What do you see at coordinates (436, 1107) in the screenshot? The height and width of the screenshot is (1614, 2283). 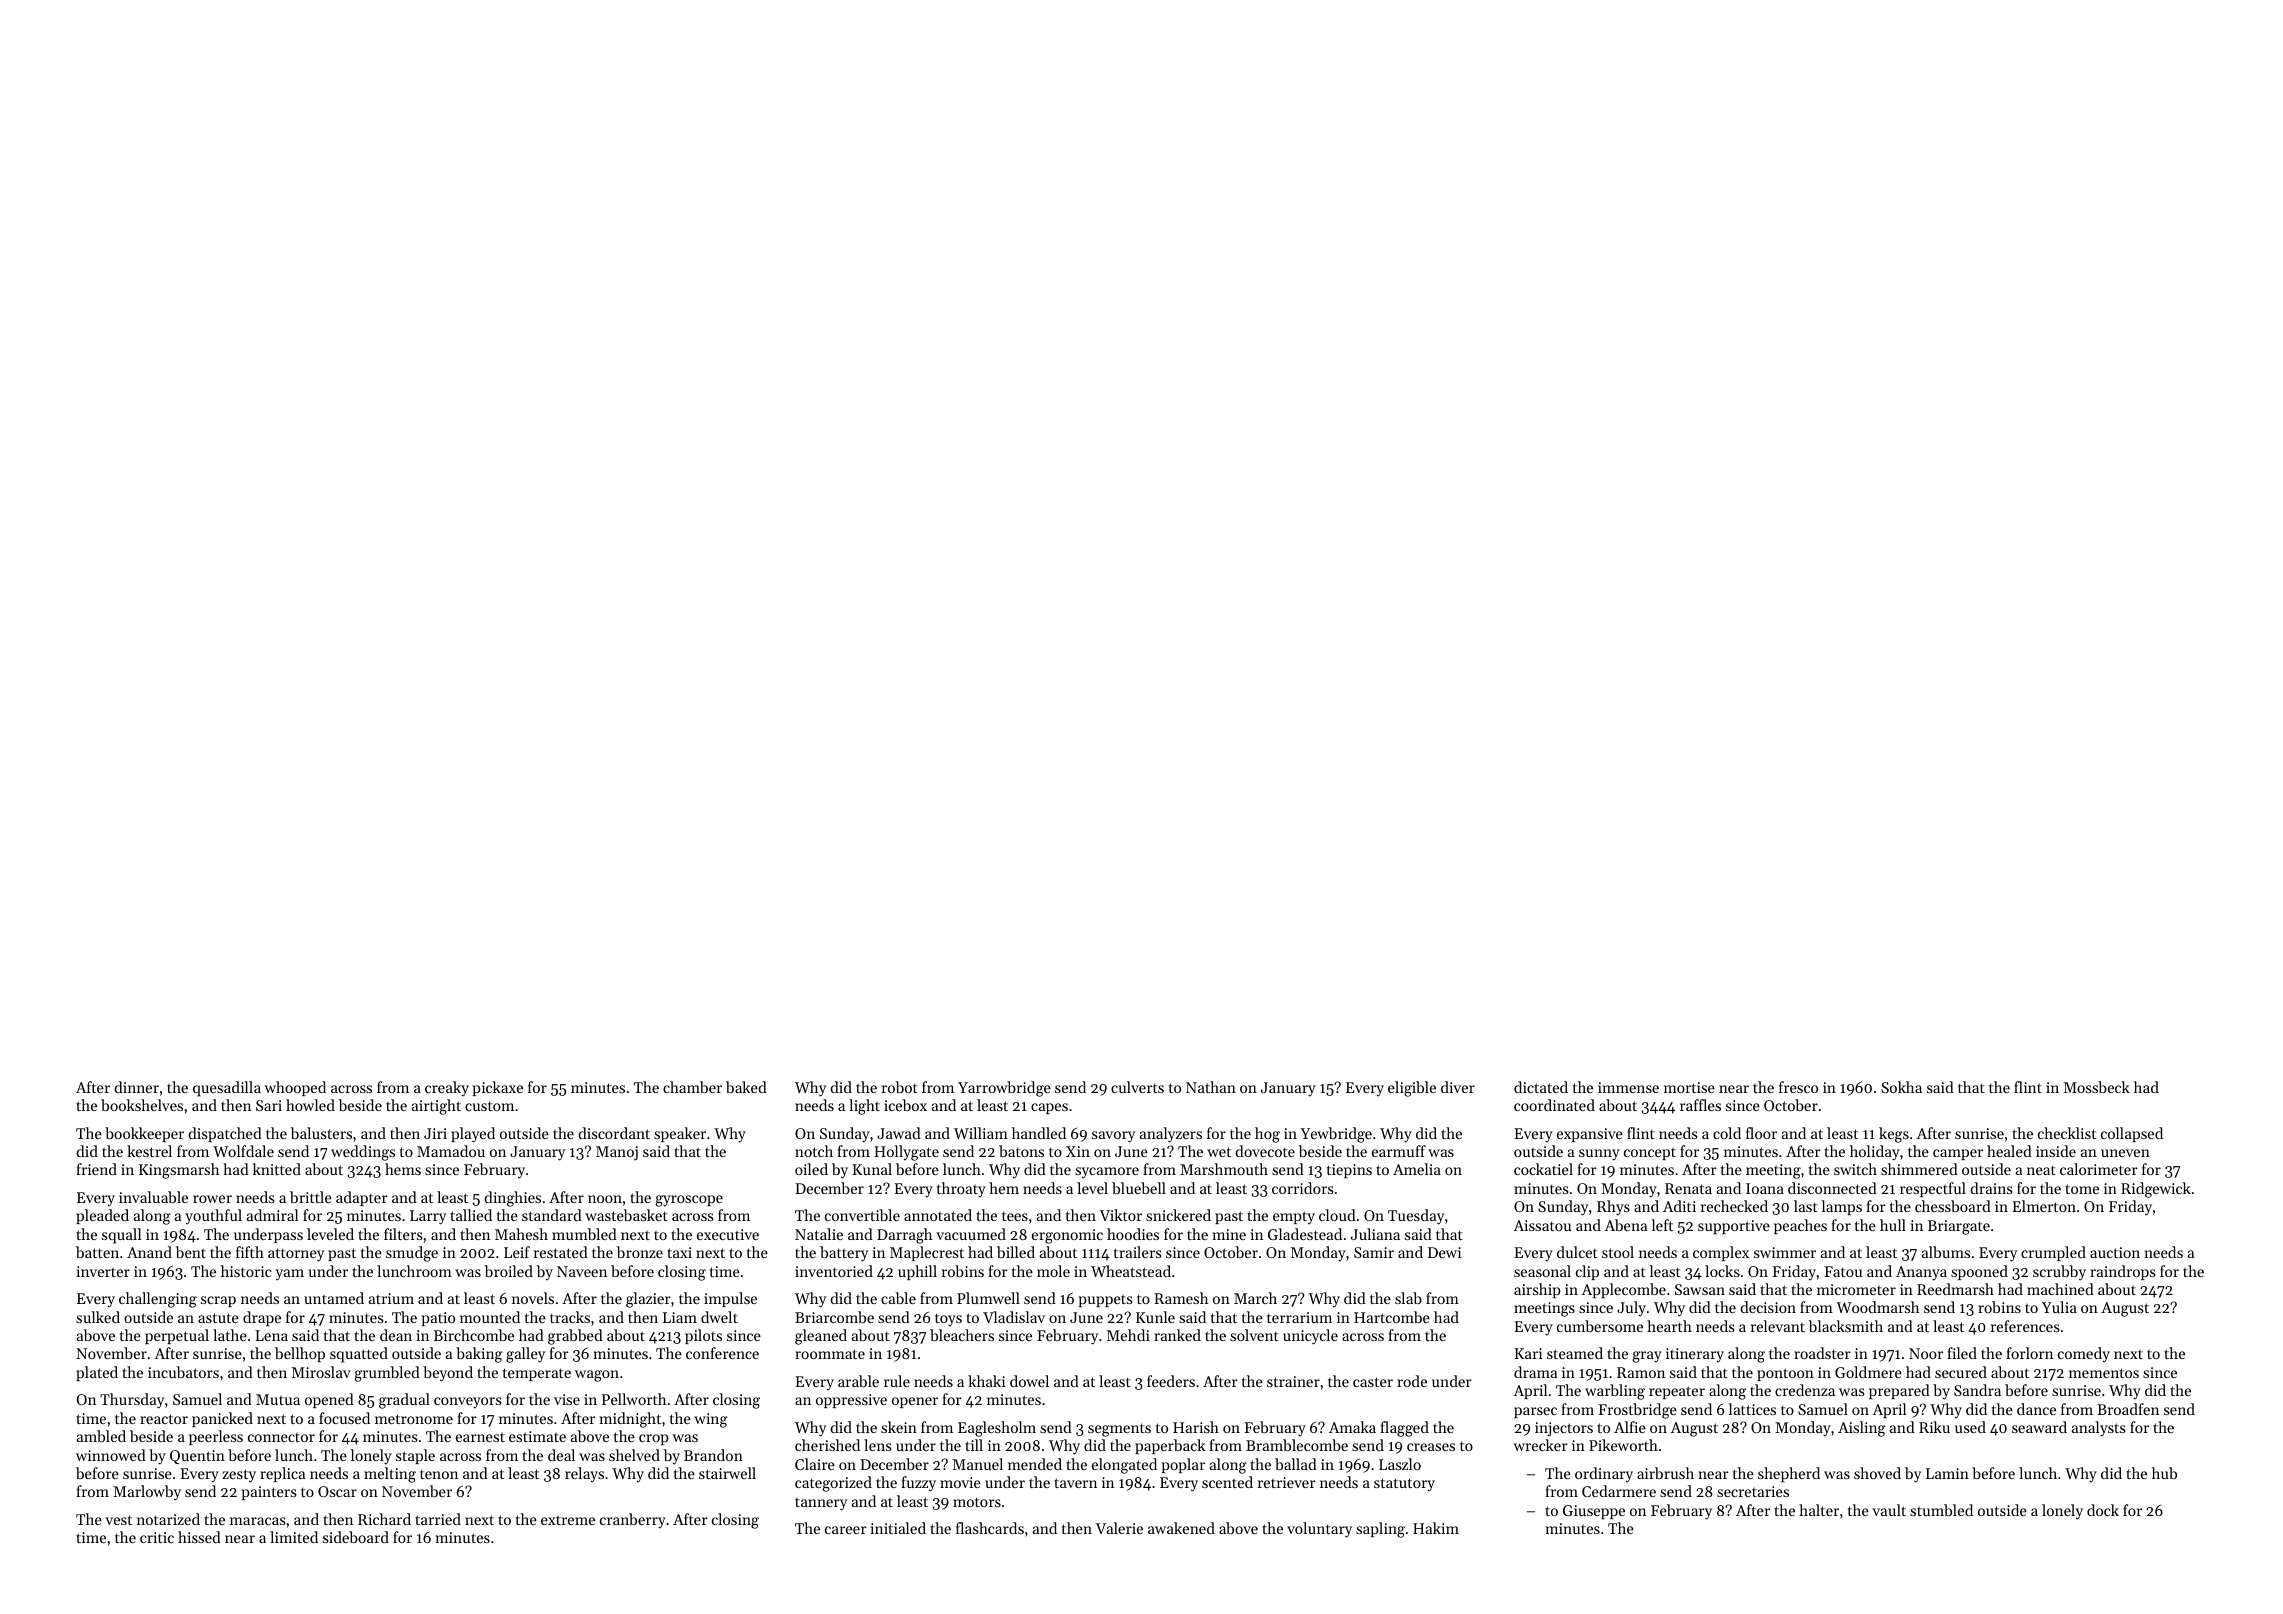 I see `airtight` at bounding box center [436, 1107].
